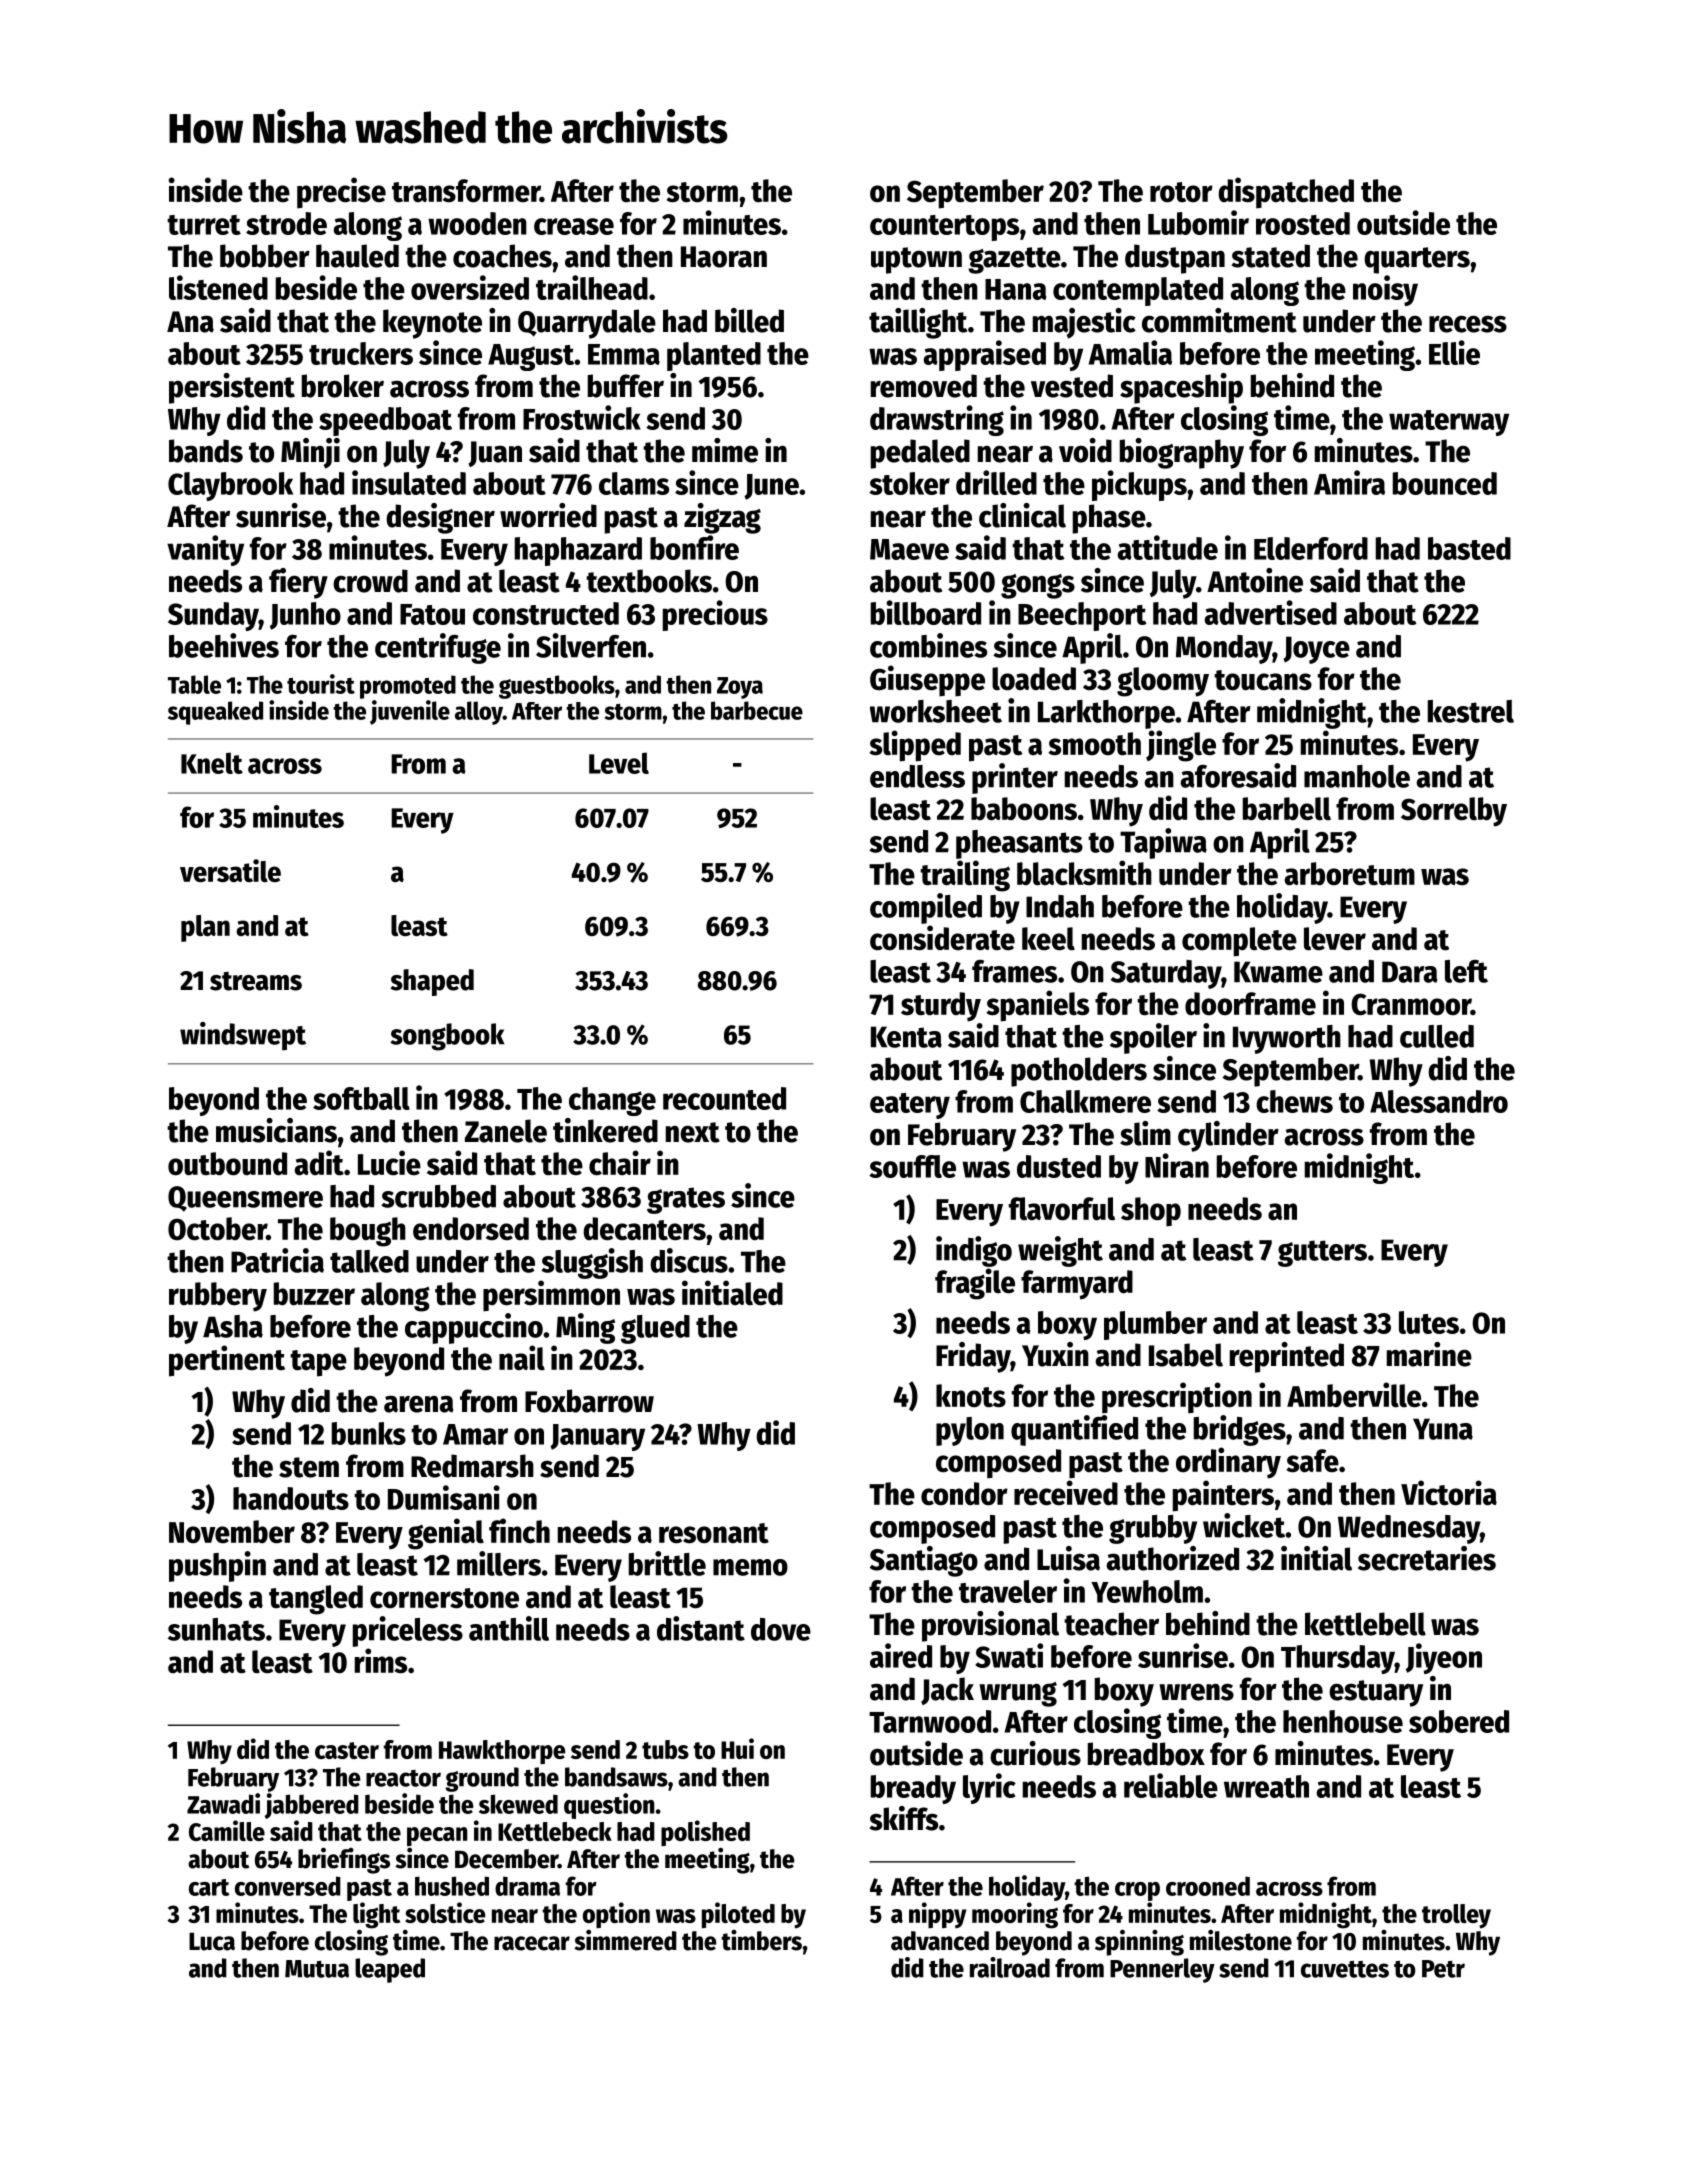 The height and width of the image is (2178, 1683). I want to click on turret, so click(204, 225).
